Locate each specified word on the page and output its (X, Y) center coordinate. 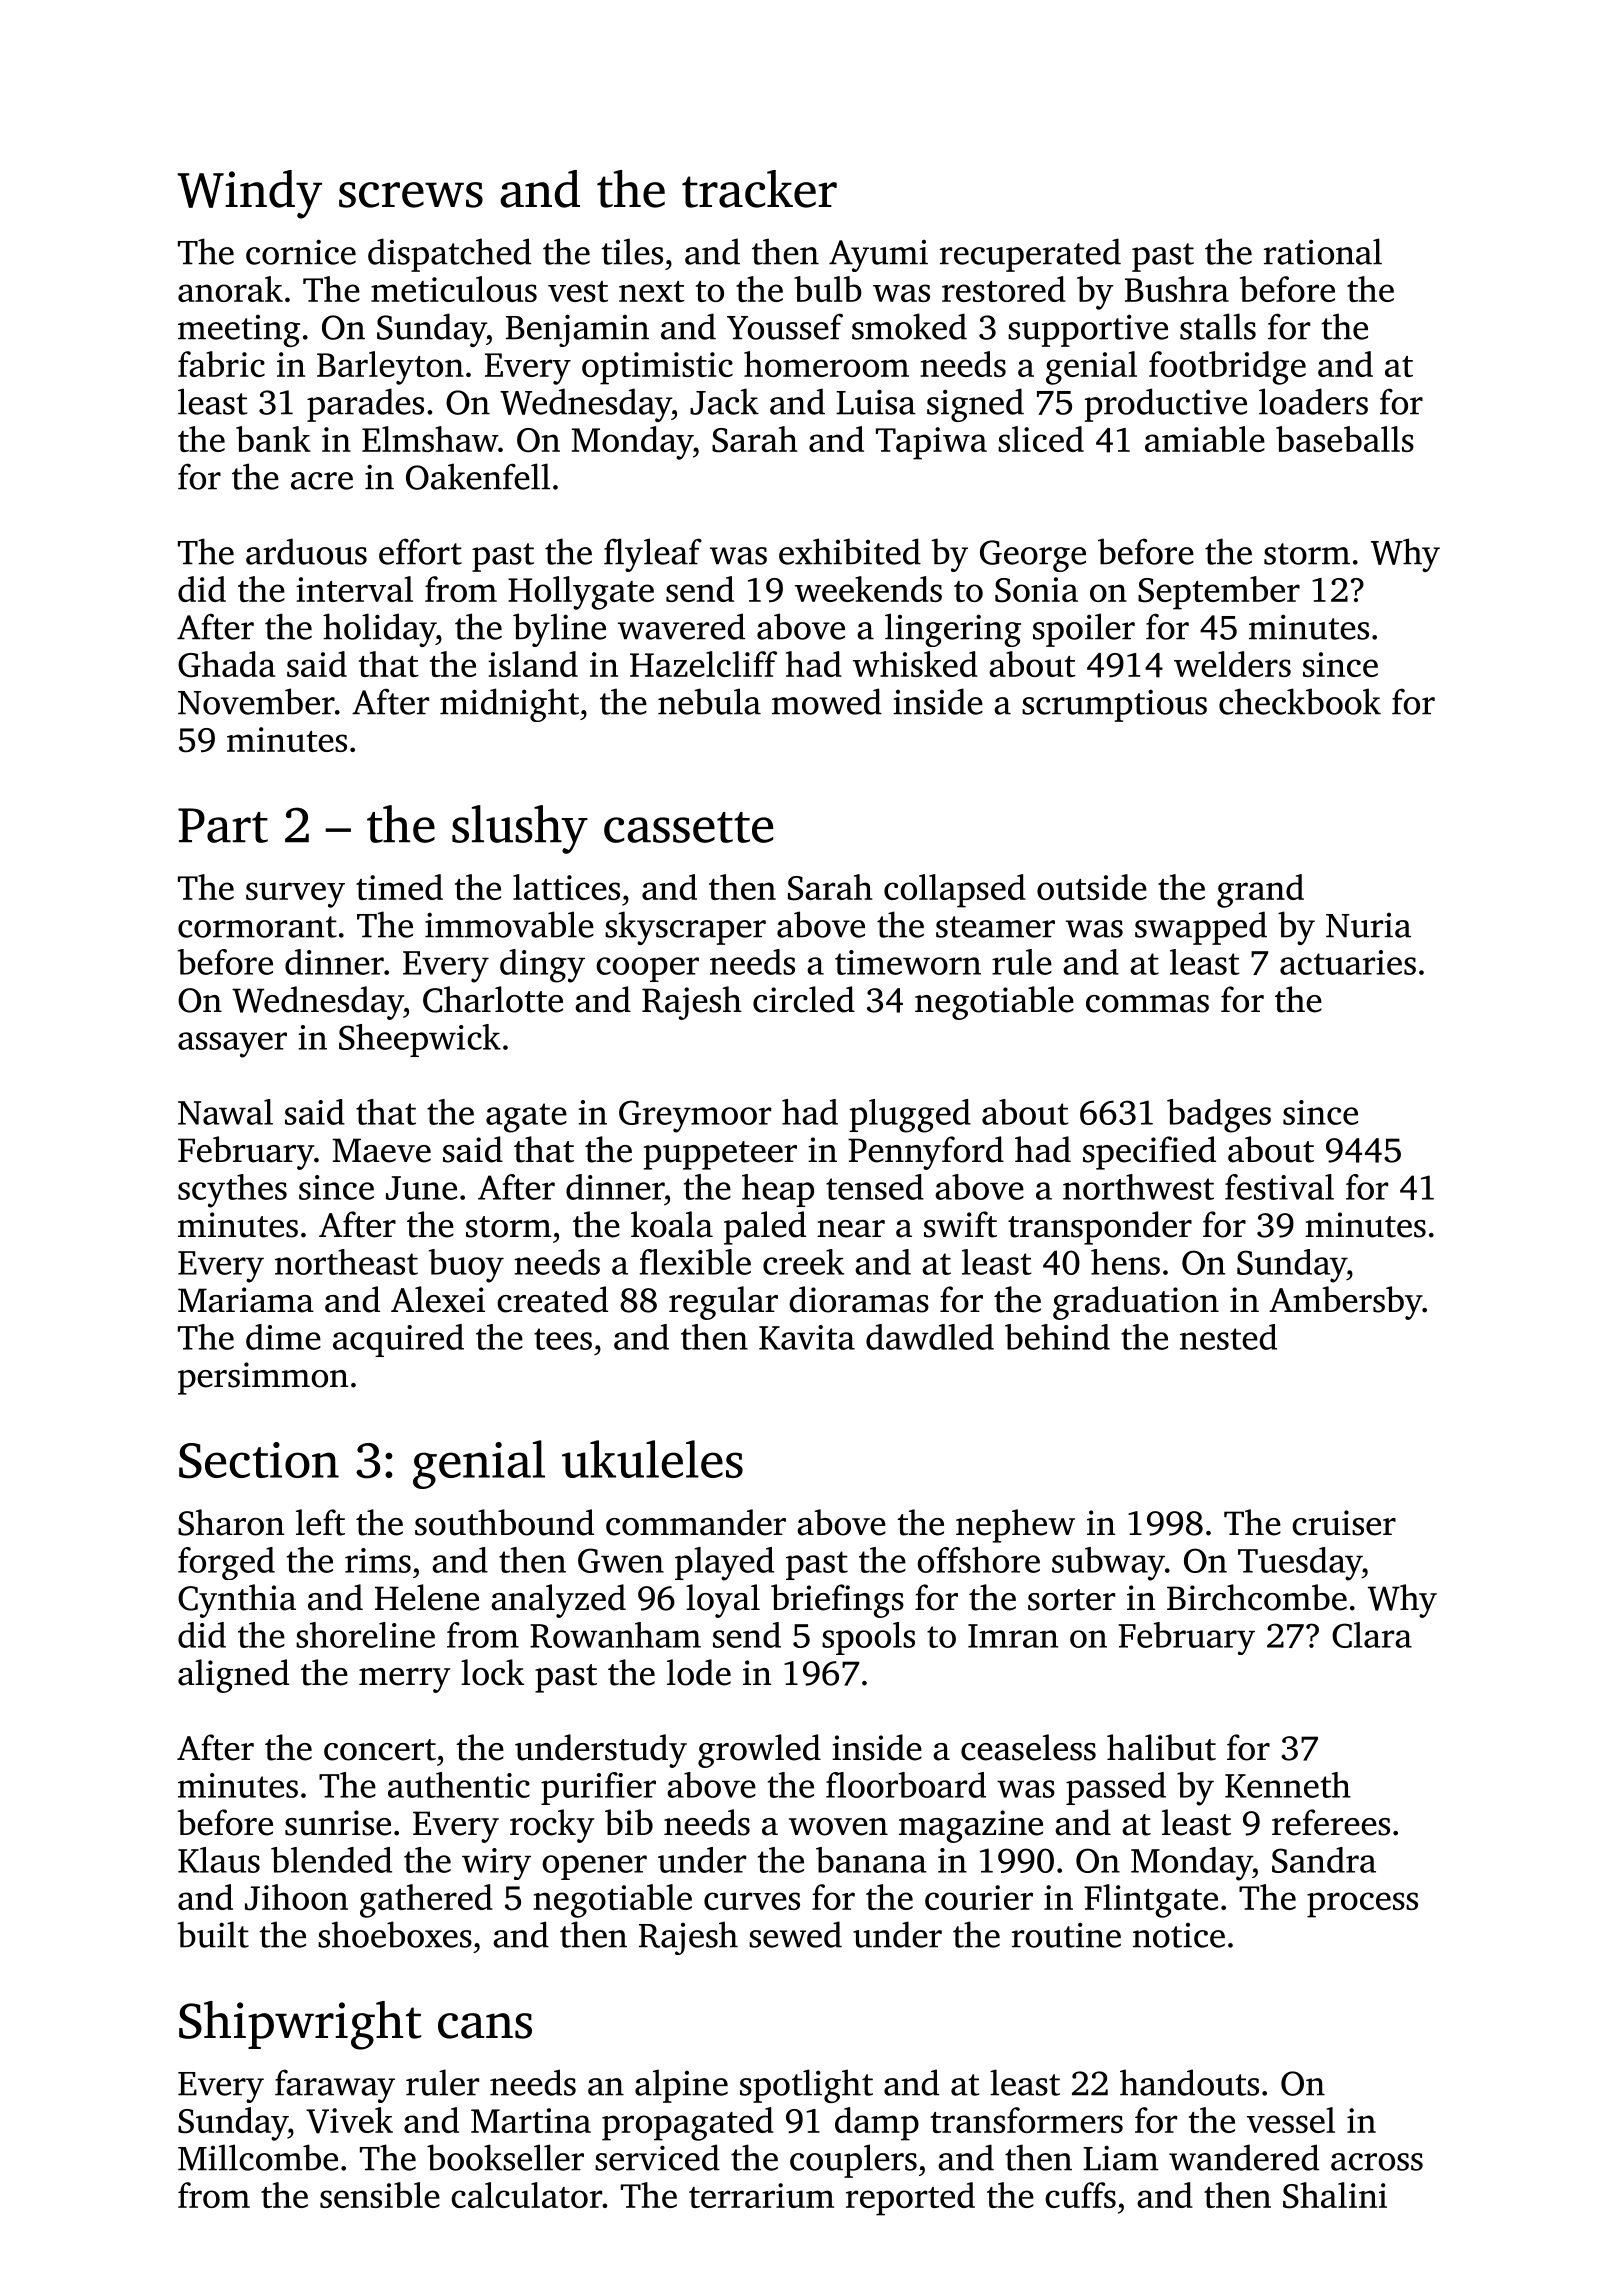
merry (404, 1680)
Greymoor (695, 1116)
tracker (759, 189)
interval (354, 589)
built (213, 1934)
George (1033, 556)
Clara (1372, 1635)
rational (1323, 251)
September (1219, 593)
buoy (466, 1266)
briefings (837, 1601)
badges (1219, 1116)
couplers (853, 2161)
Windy (249, 194)
